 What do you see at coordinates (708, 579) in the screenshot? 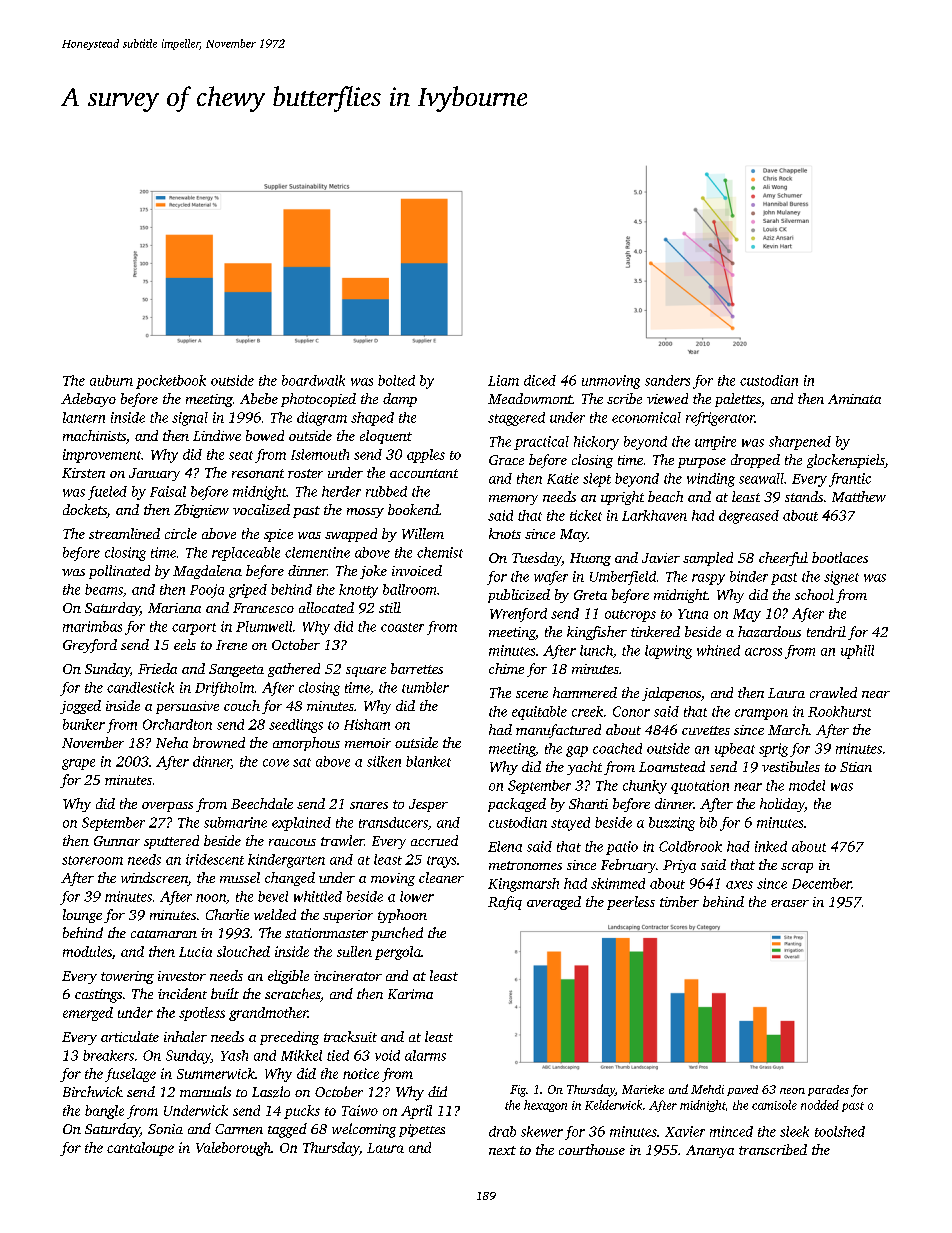
I see `raspy` at bounding box center [708, 579].
